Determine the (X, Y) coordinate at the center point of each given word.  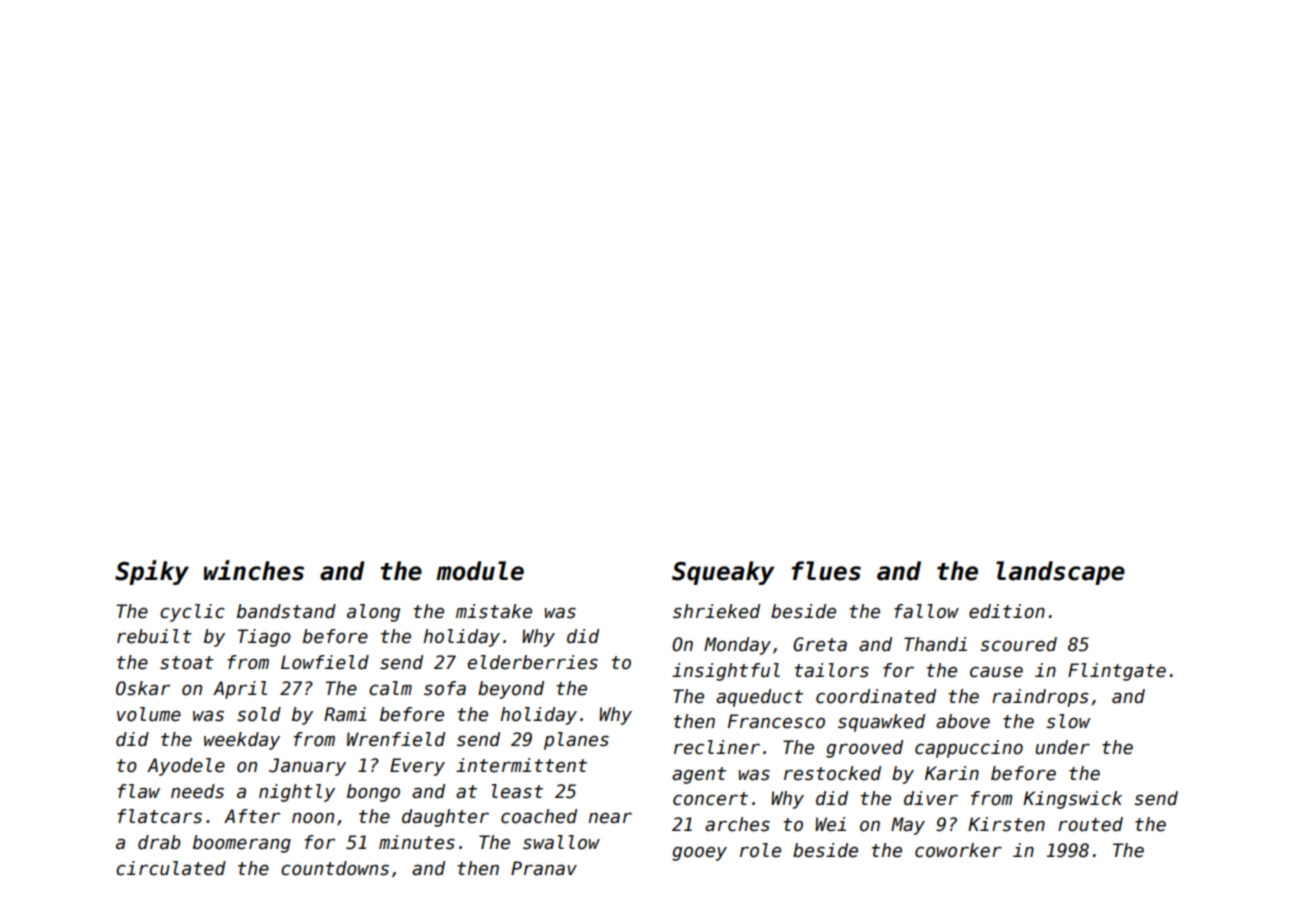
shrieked (716, 611)
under (1062, 747)
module (480, 571)
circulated (171, 868)
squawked (881, 723)
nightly (297, 793)
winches (254, 570)
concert (710, 799)
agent (699, 775)
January (307, 767)
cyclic (192, 613)
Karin (952, 773)
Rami (345, 714)
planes (576, 741)
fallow (926, 611)
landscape (1060, 573)
